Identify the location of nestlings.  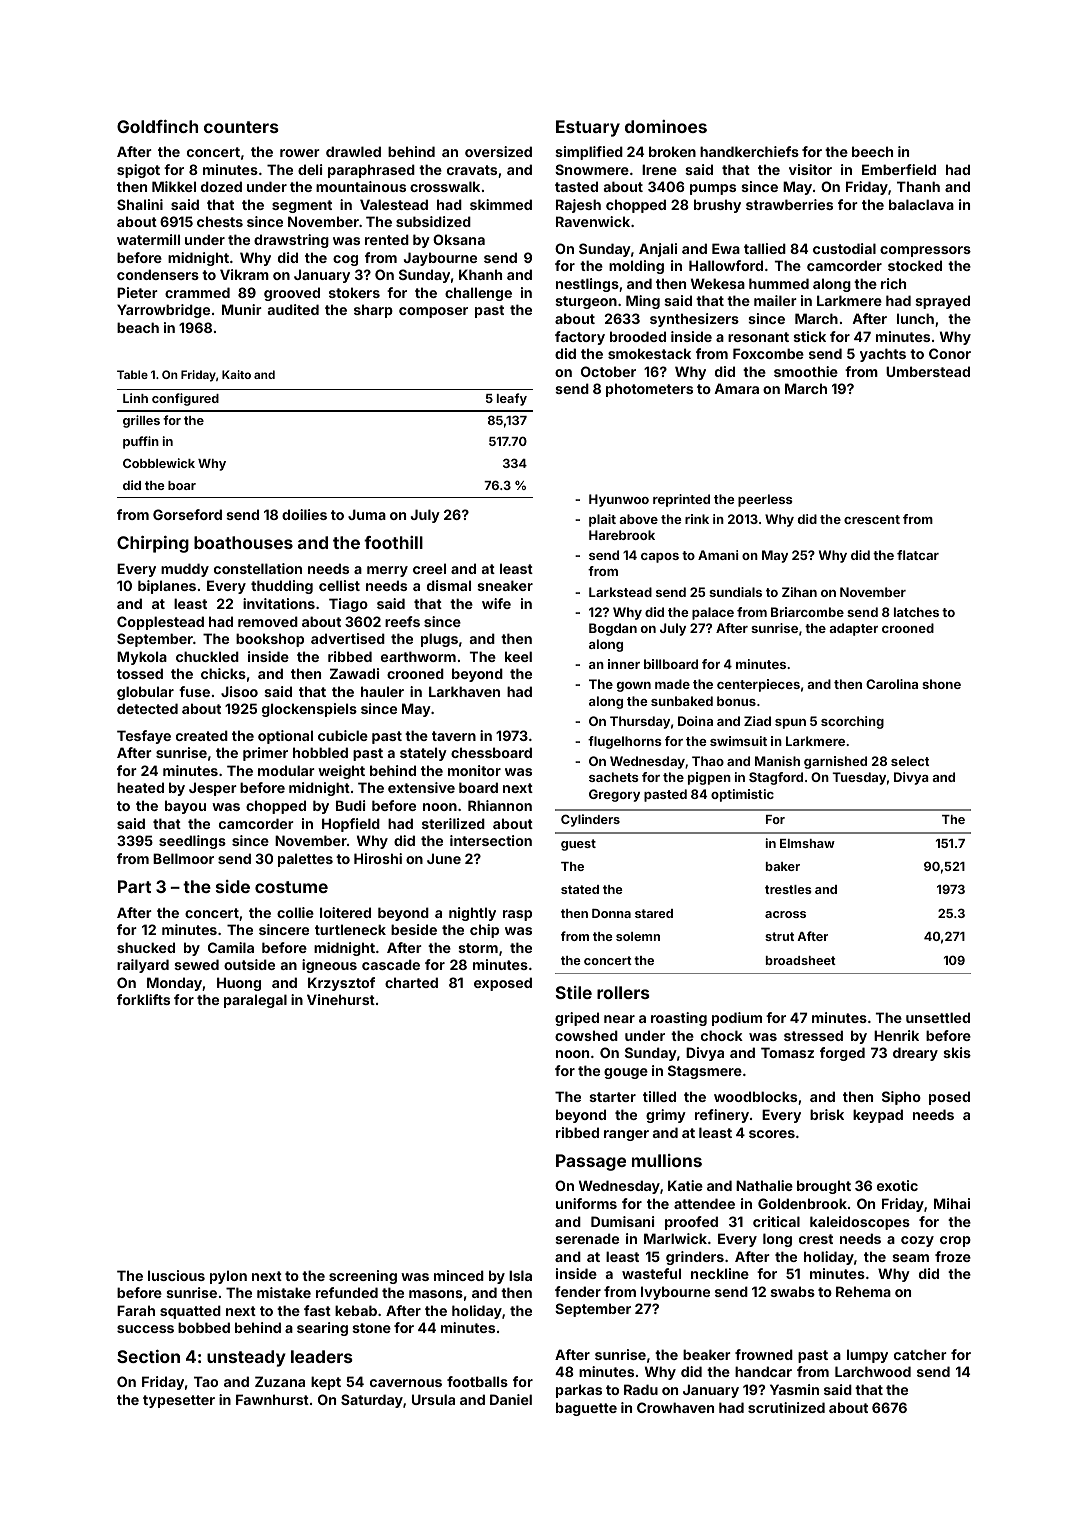
(587, 285).
